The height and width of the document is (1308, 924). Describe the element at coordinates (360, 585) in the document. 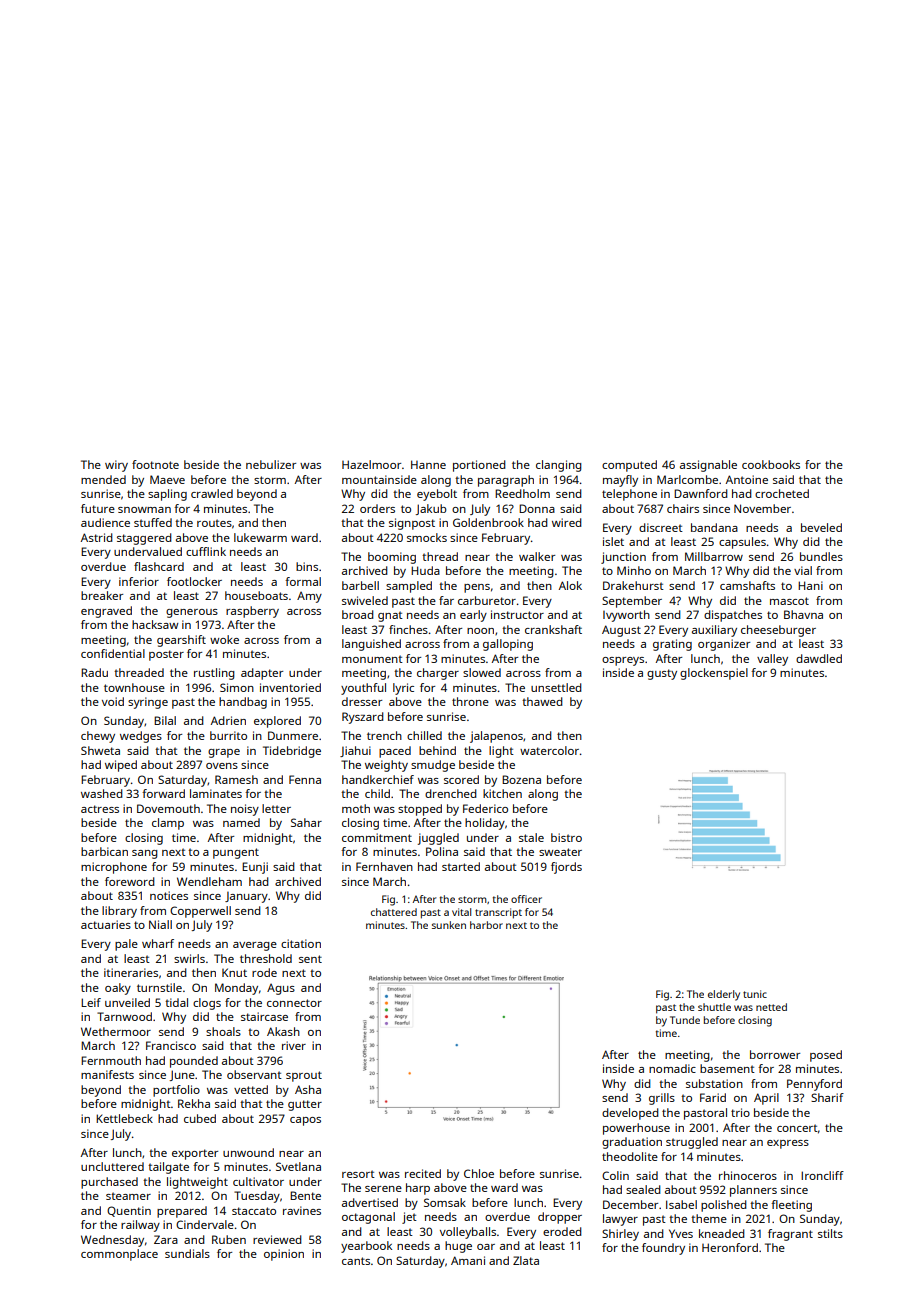

I see `barbell` at that location.
